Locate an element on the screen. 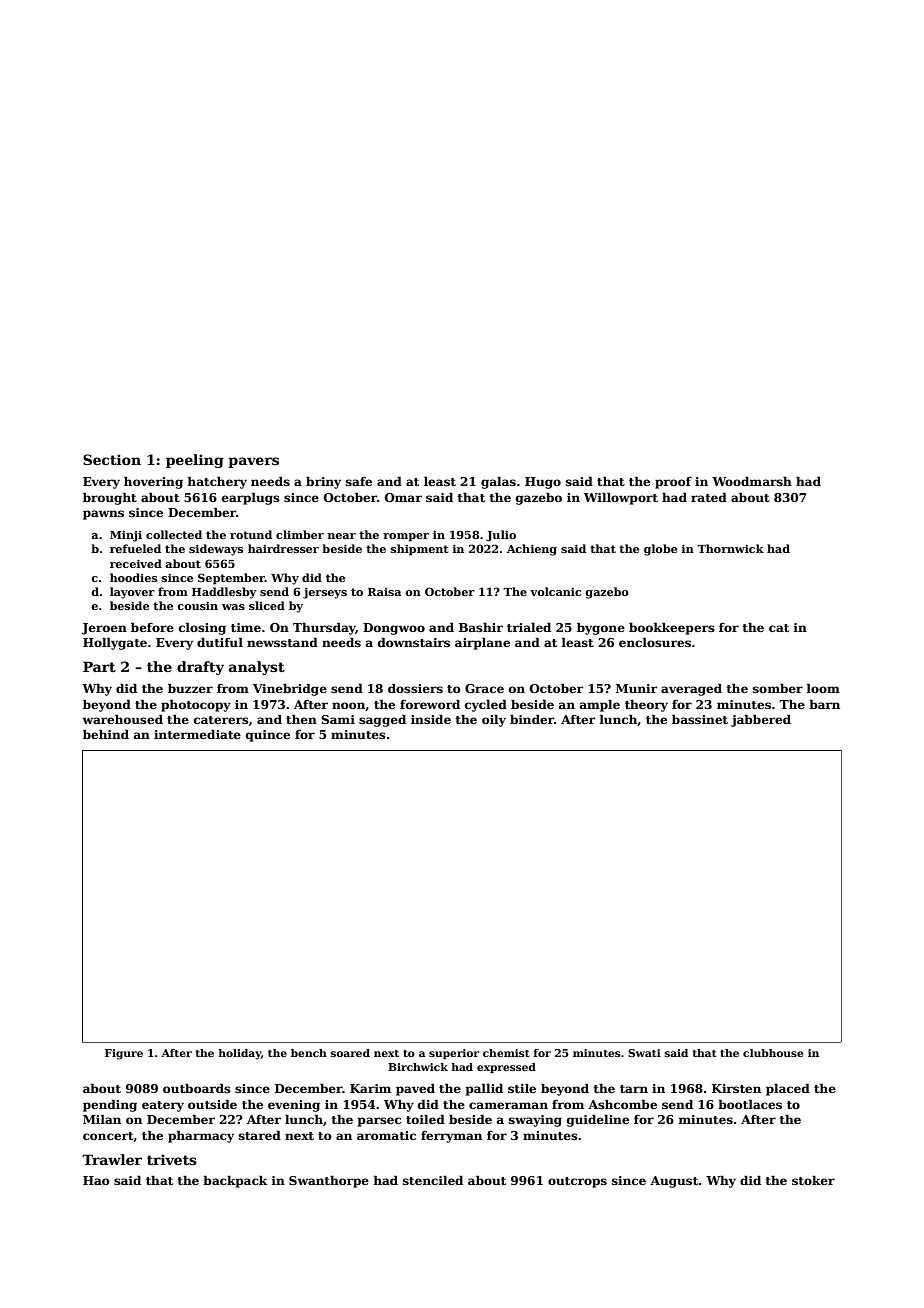 The height and width of the screenshot is (1308, 924). Woodmarsh is located at coordinates (752, 481).
